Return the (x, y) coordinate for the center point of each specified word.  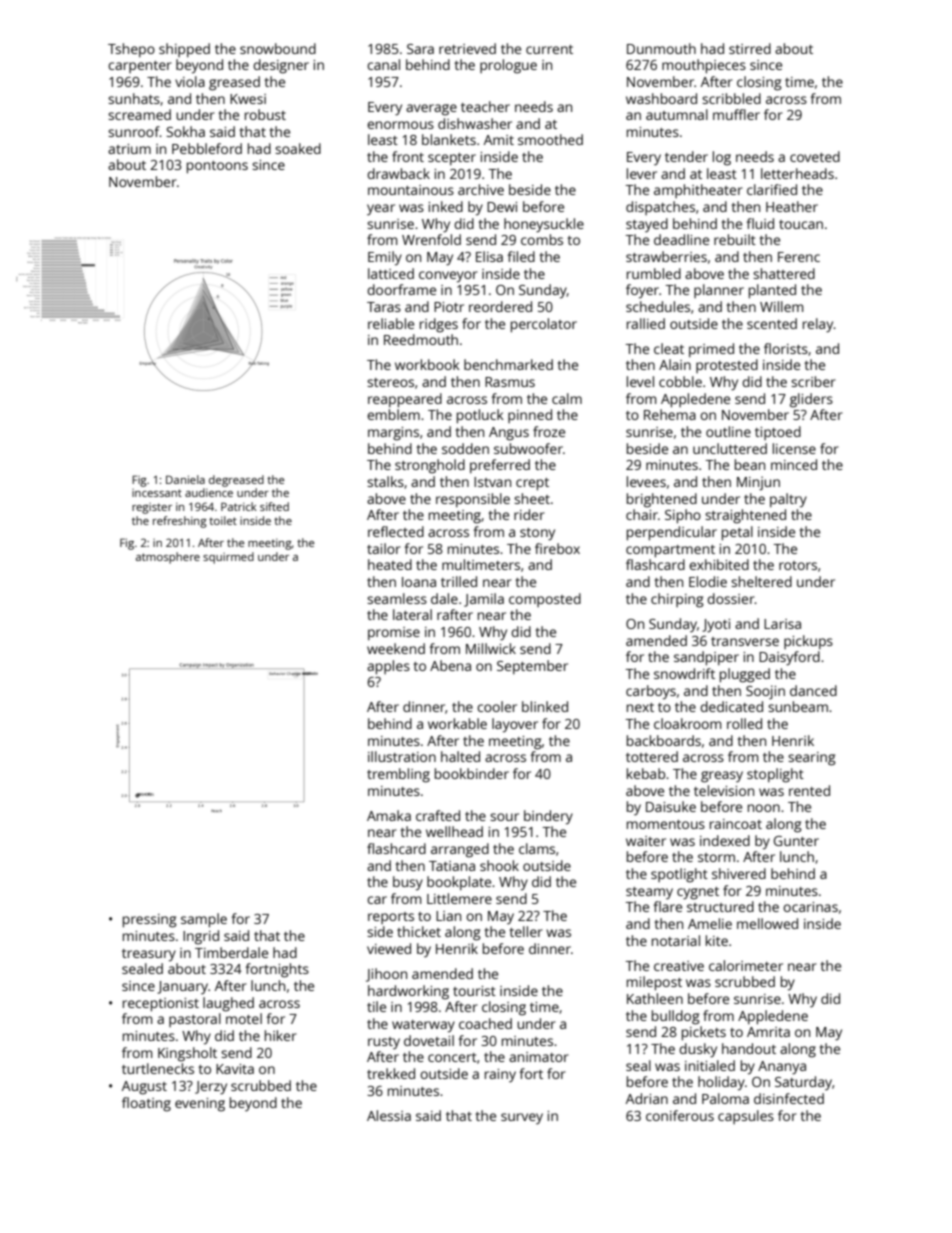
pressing (150, 921)
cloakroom (688, 723)
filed (521, 256)
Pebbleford (207, 148)
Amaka (389, 815)
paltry (788, 500)
